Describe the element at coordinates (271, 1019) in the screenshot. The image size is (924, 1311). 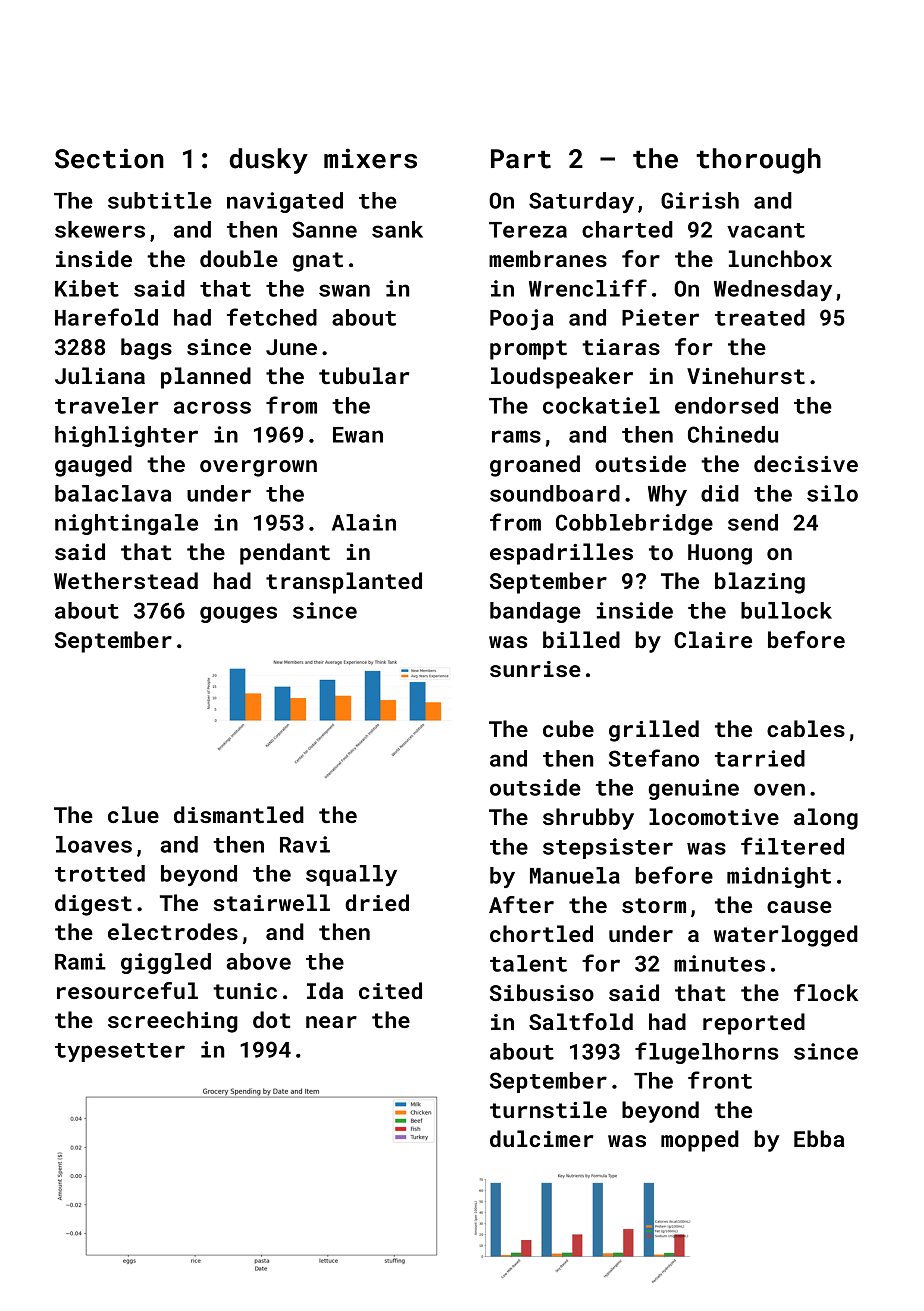
I see `dot` at that location.
